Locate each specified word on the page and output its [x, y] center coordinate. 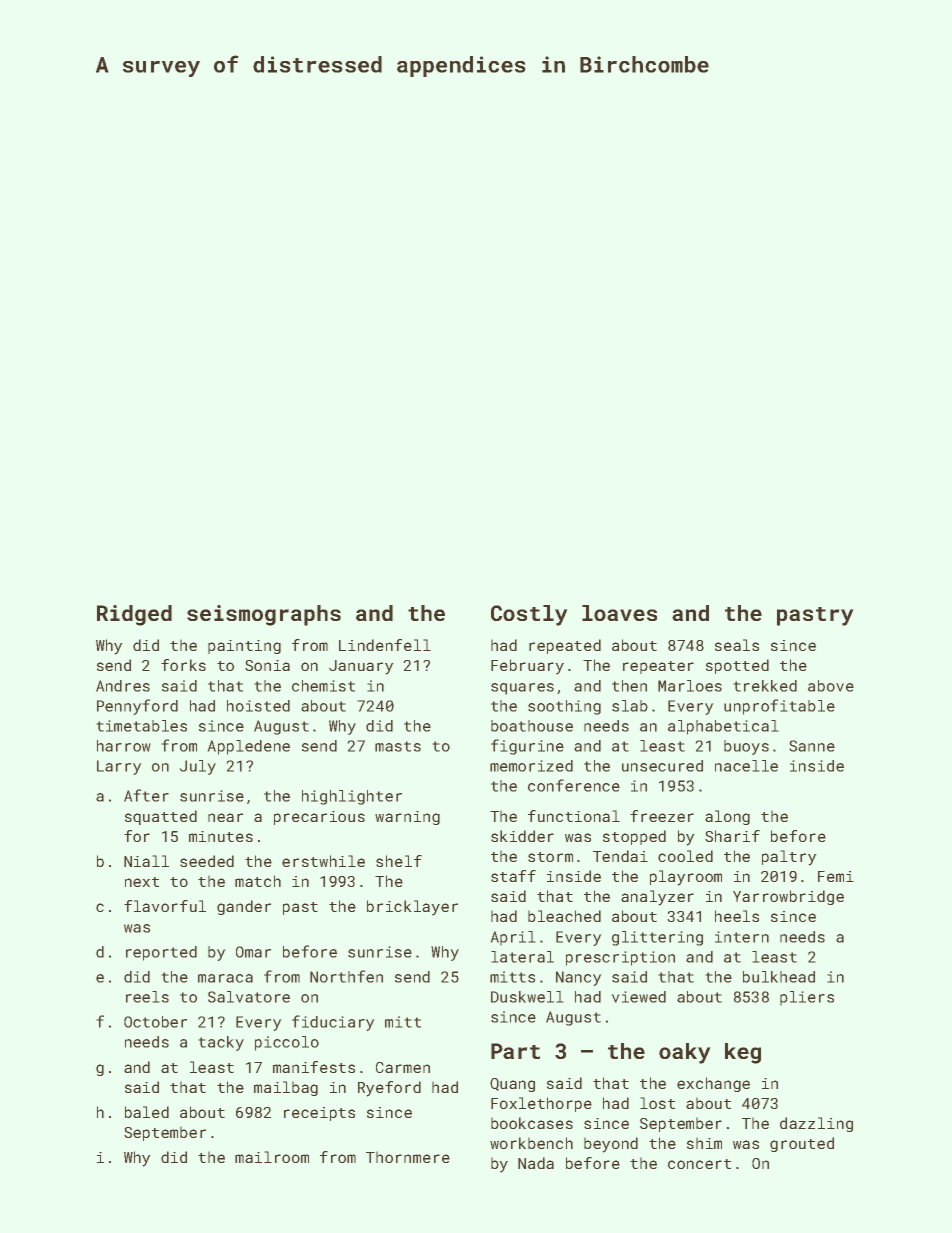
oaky [685, 1053]
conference [574, 785]
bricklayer [412, 908]
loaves [619, 613]
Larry [119, 767]
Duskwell [527, 997]
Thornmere [408, 1157]
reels [147, 997]
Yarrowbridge [788, 897]
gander [244, 907]
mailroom [272, 1157]
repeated [565, 646]
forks [183, 665]
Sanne [812, 746]
